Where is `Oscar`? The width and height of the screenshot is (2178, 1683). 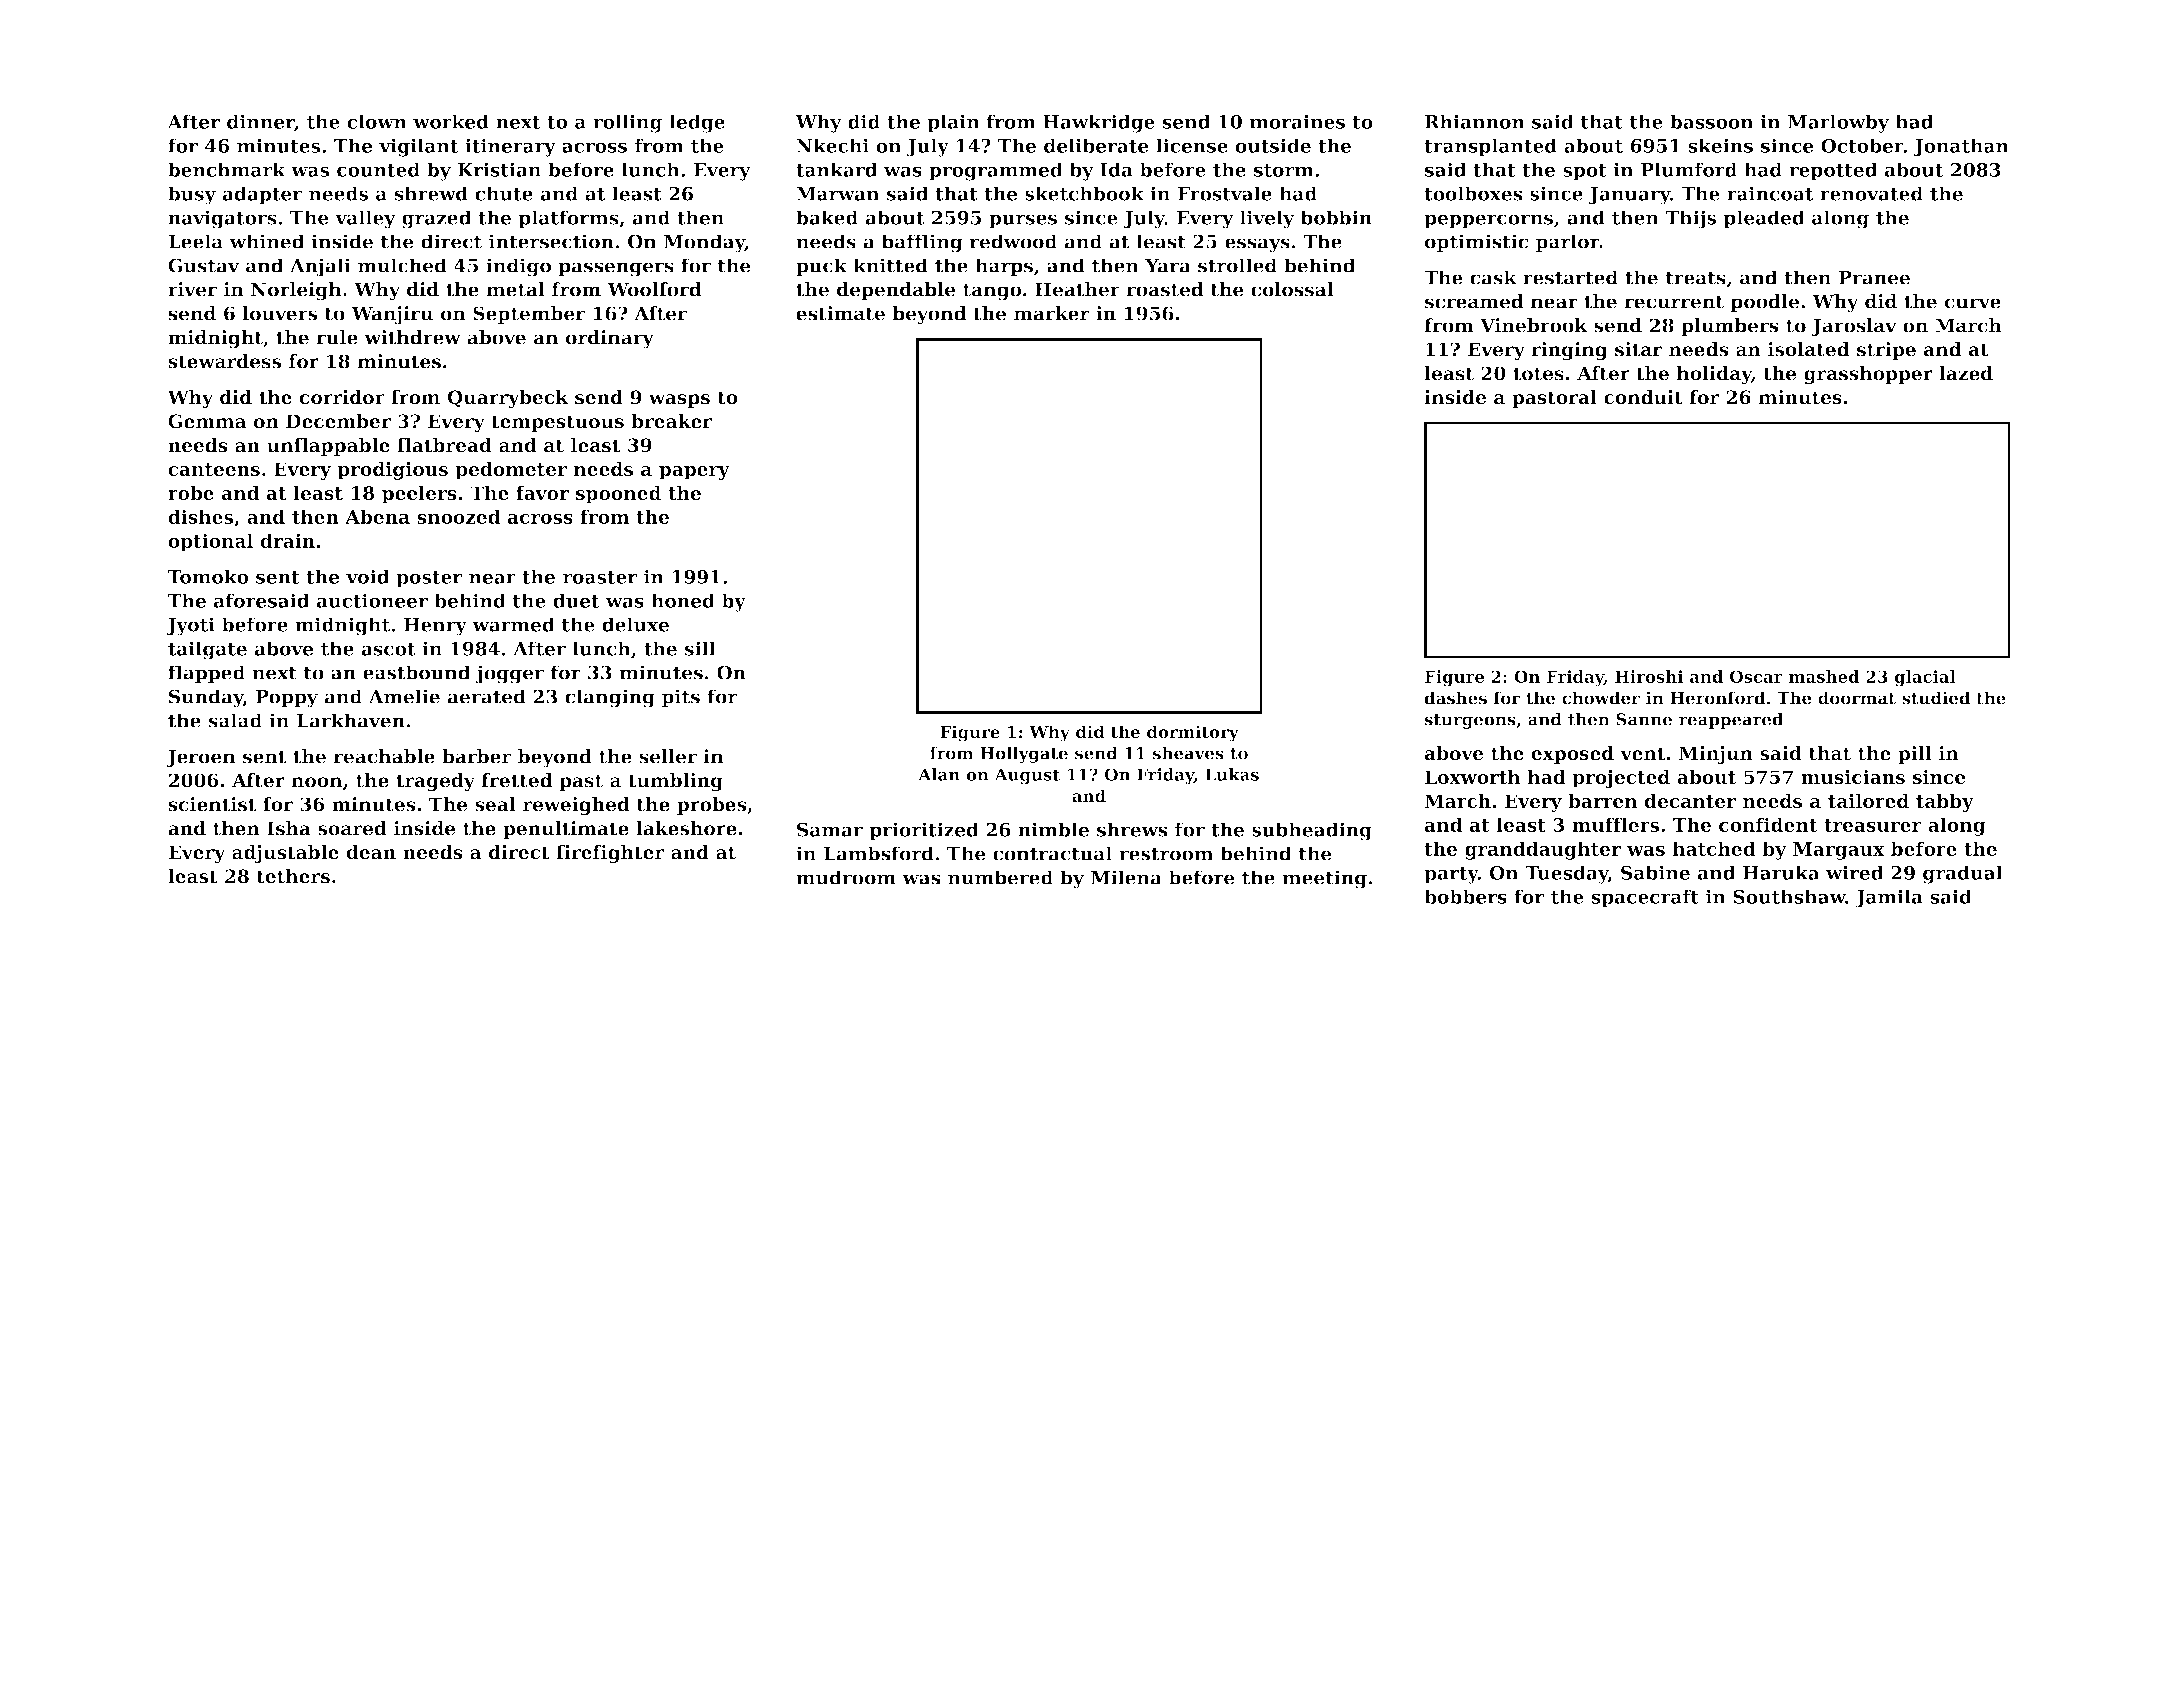
Oscar is located at coordinates (1756, 676).
